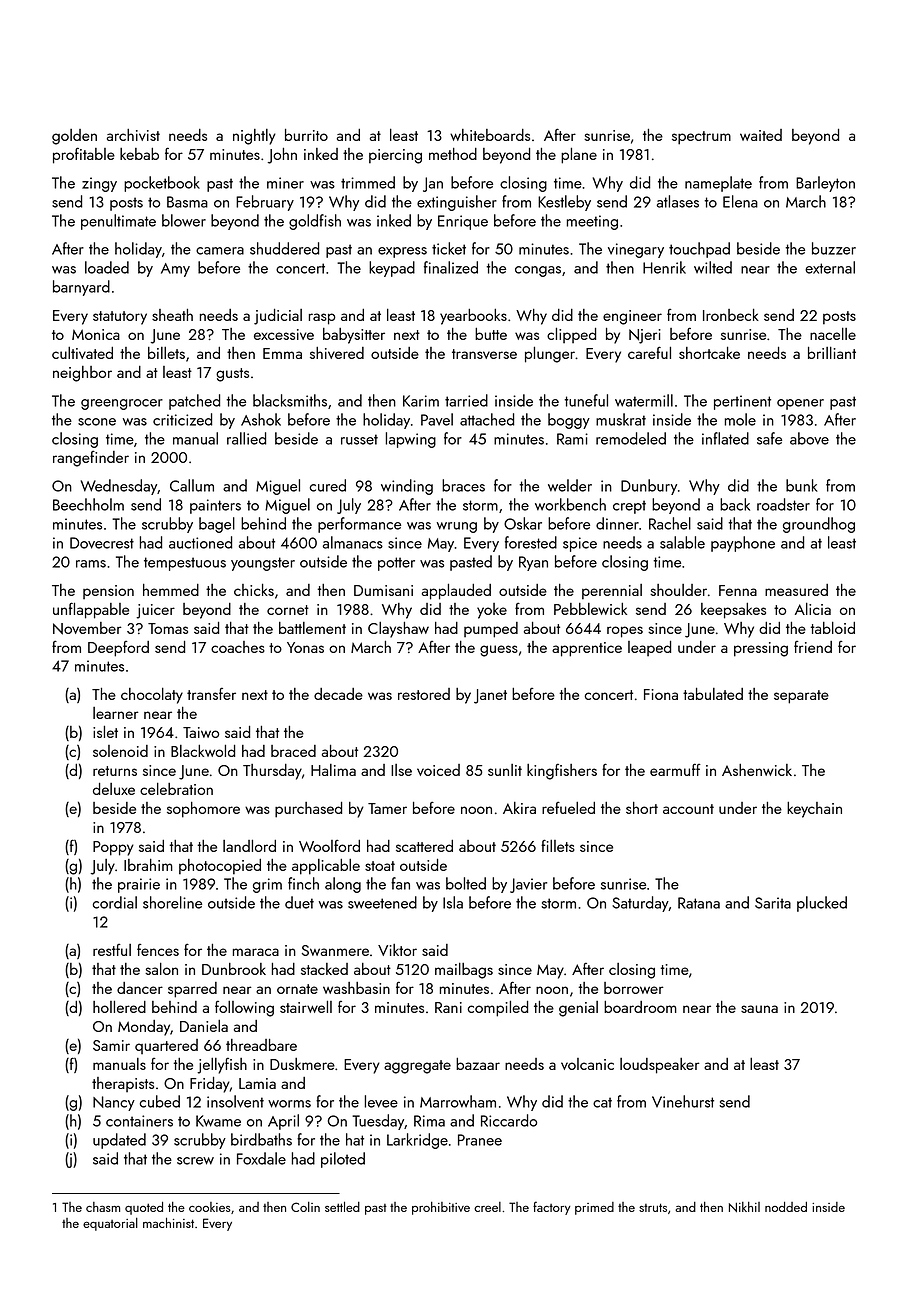 The image size is (908, 1316). I want to click on tabulated, so click(713, 694).
